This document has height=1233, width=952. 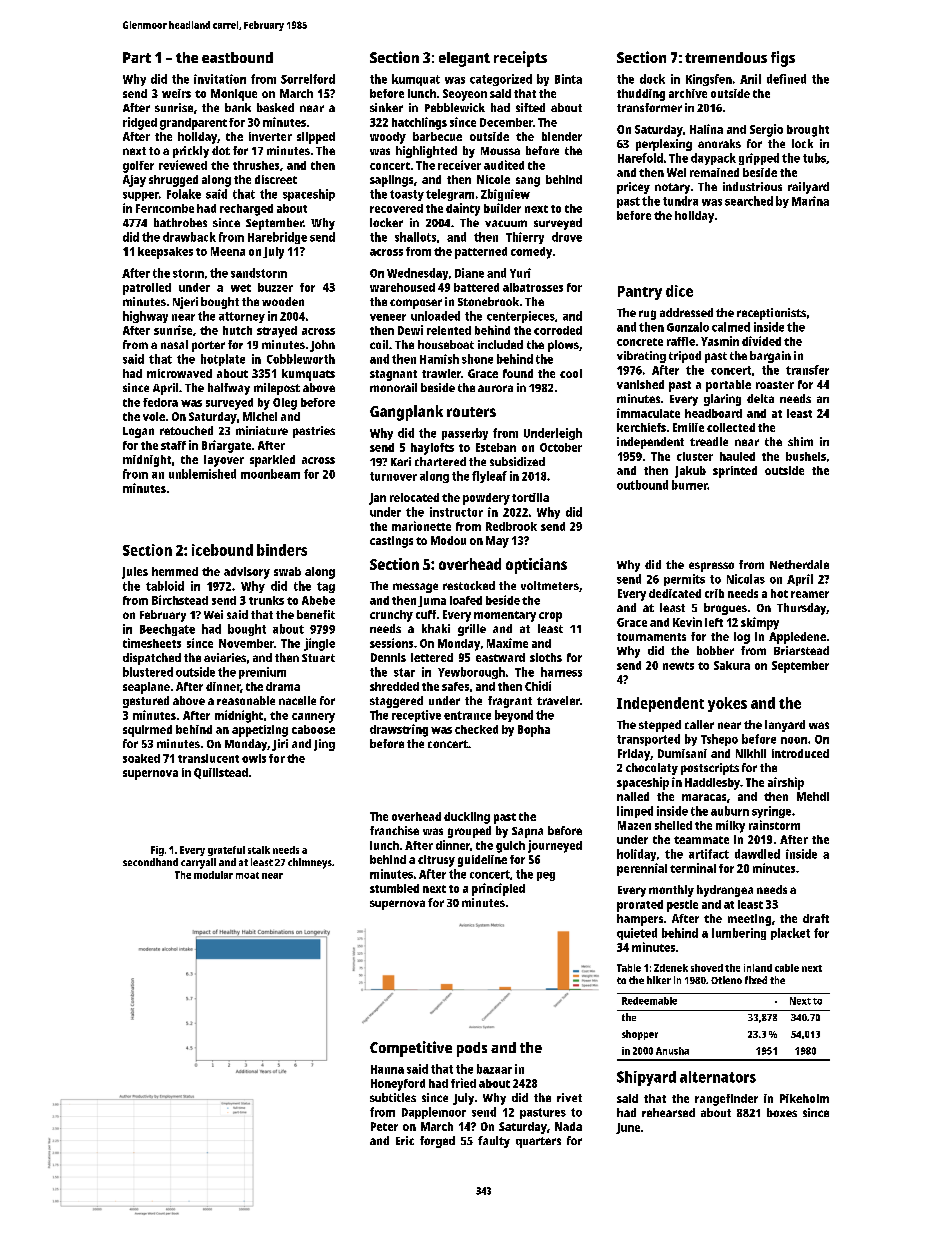 I want to click on powdery, so click(x=486, y=499).
